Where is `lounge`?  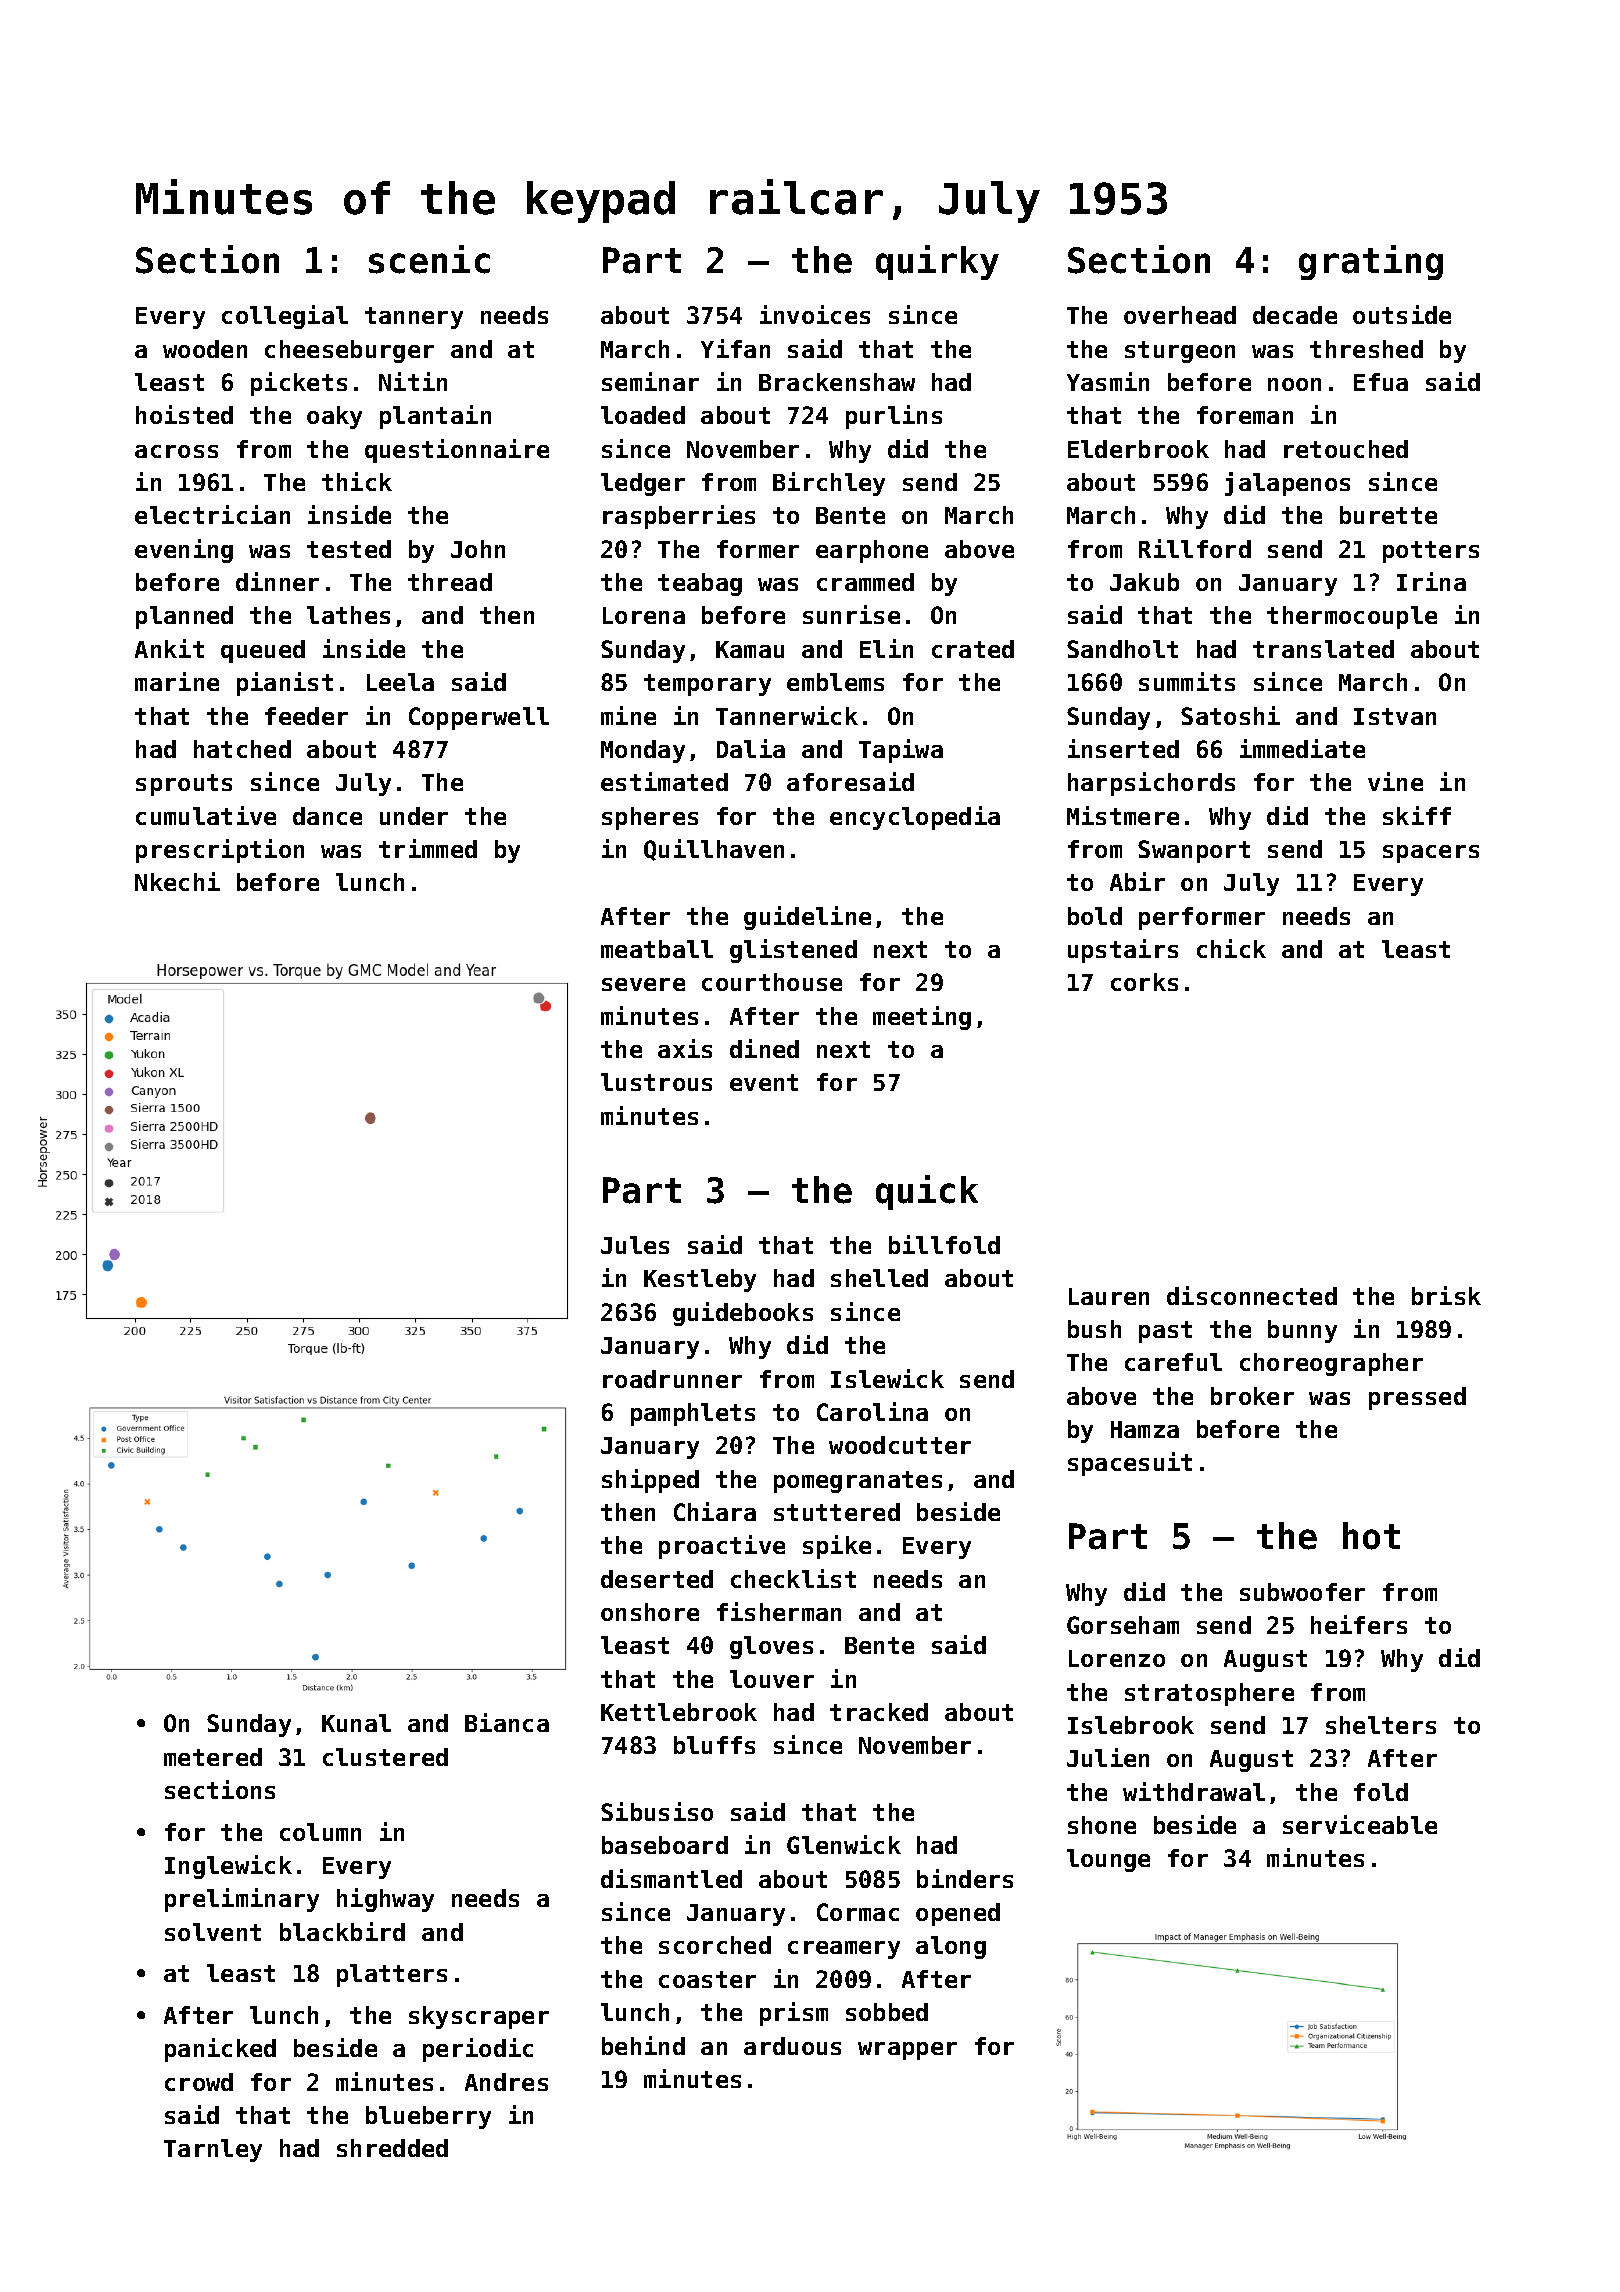 lounge is located at coordinates (1108, 1860).
